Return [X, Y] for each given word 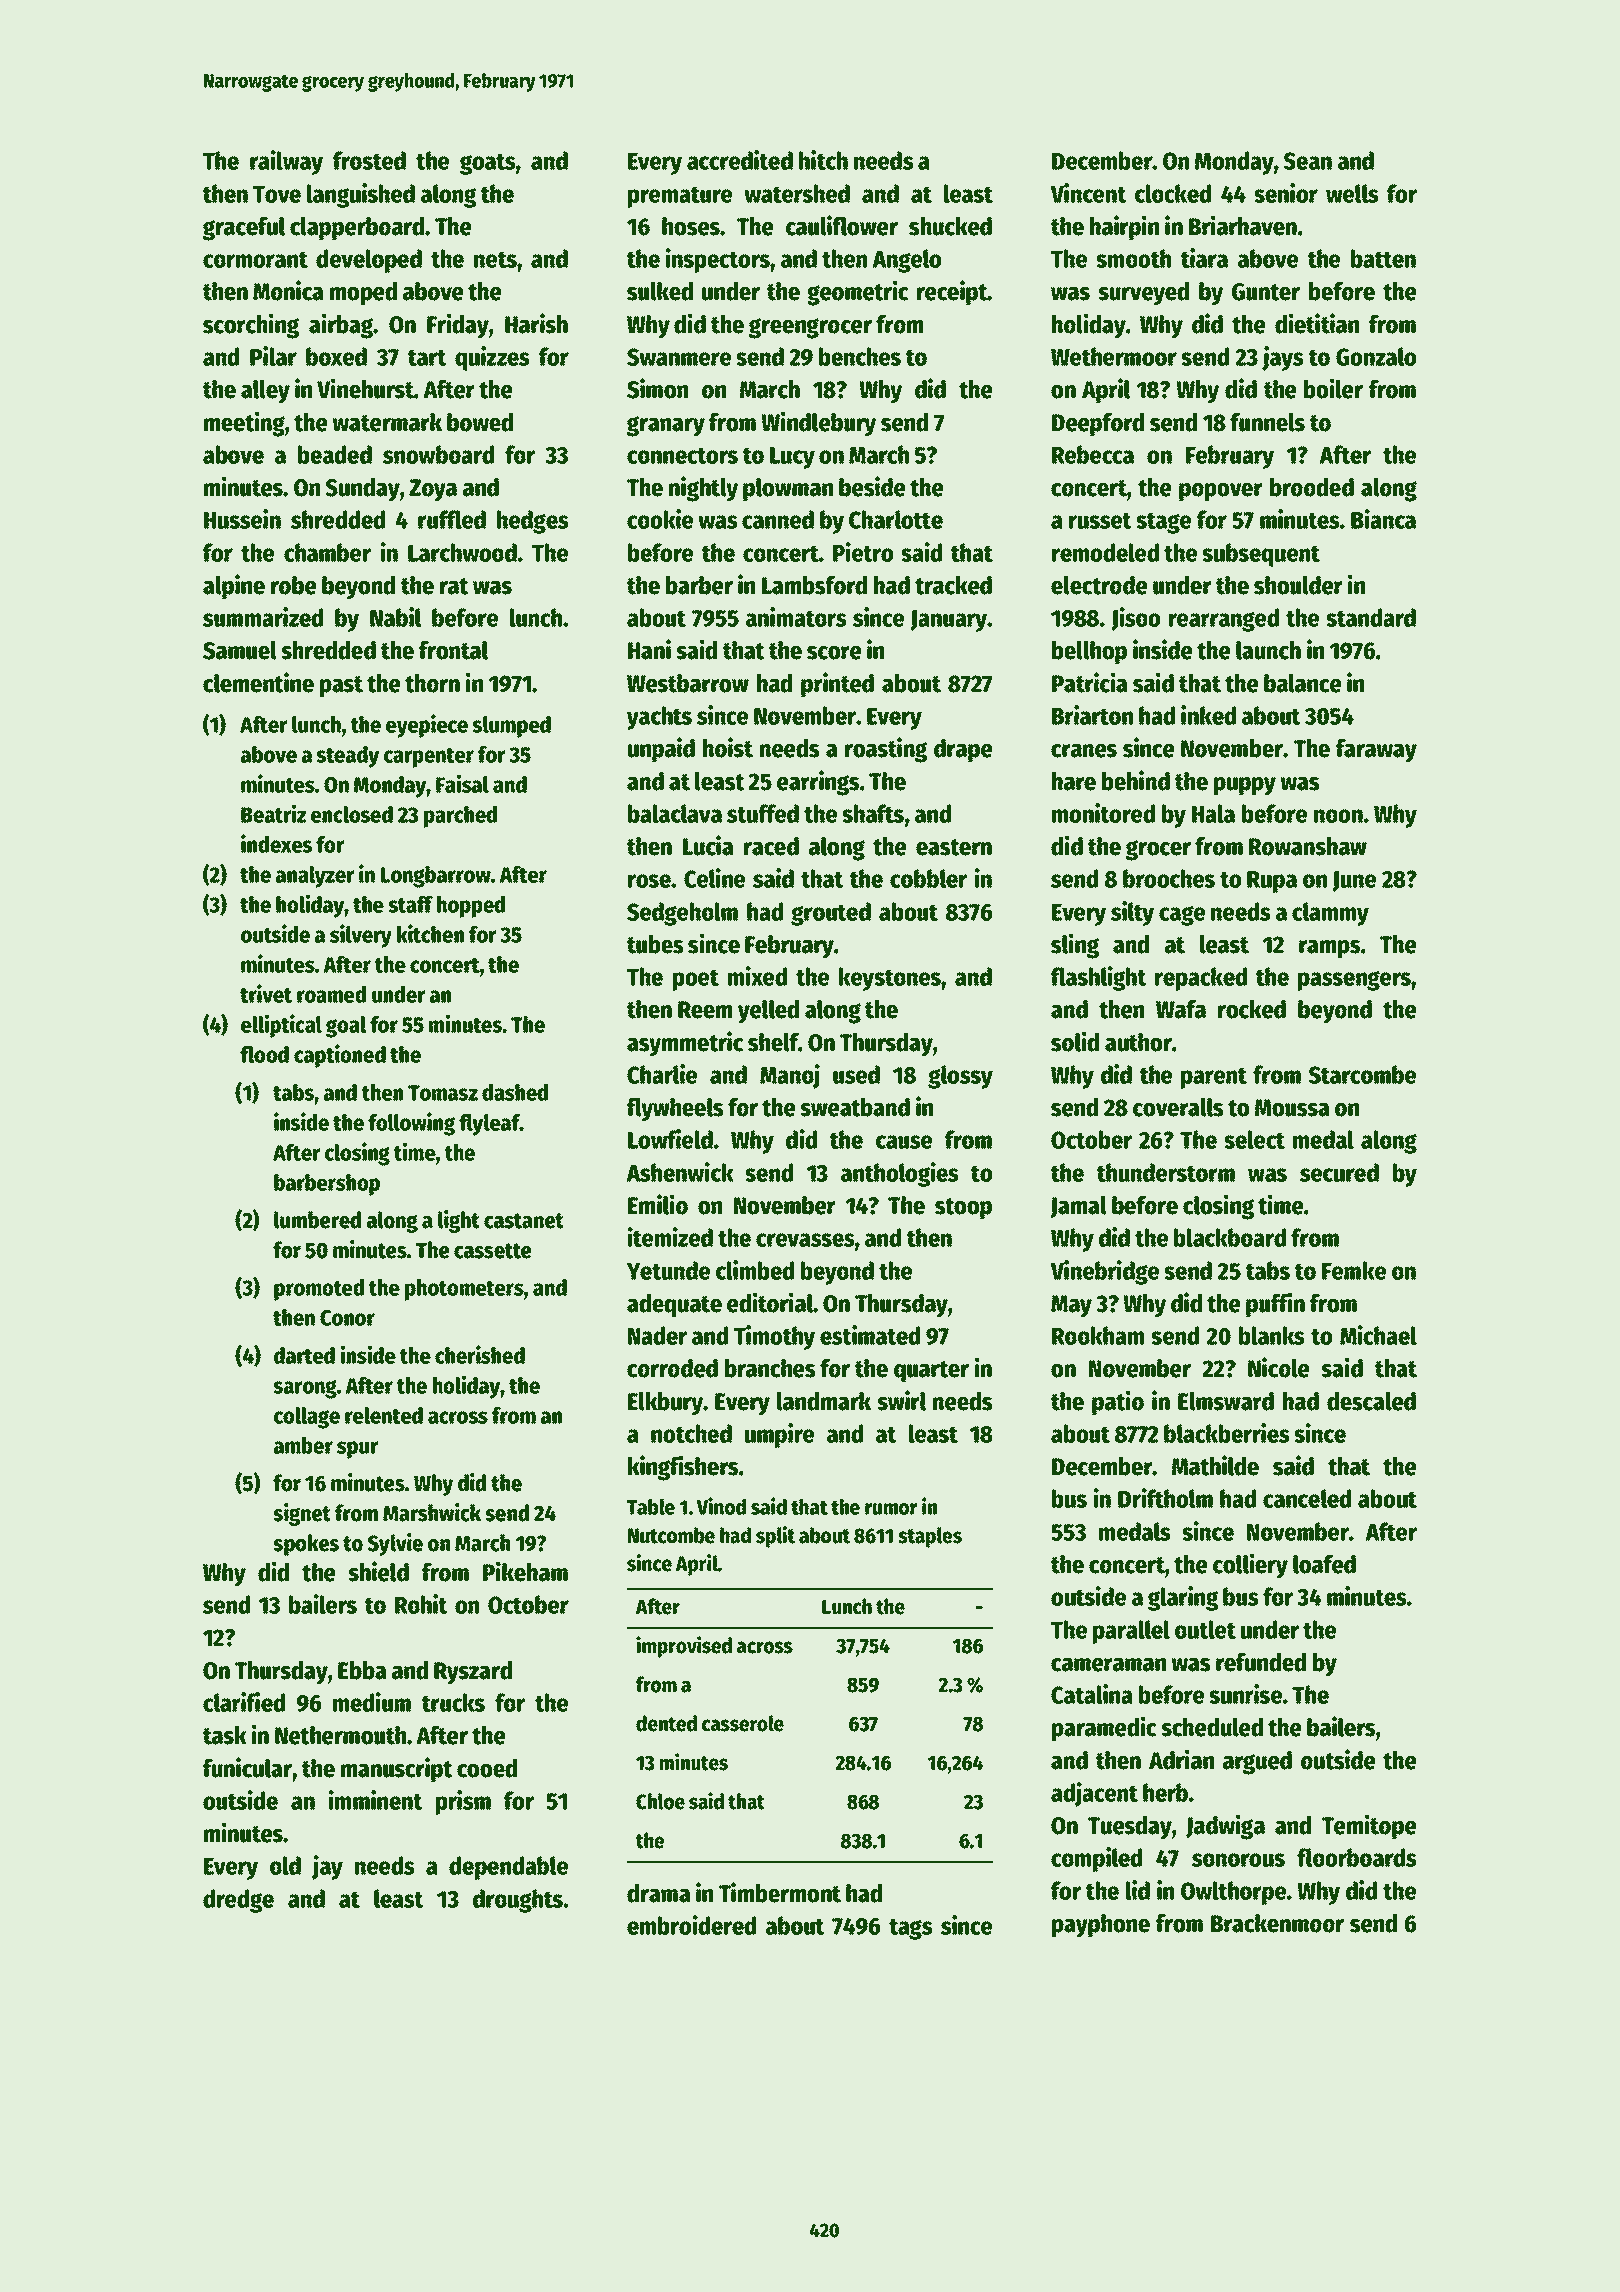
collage [307, 1418]
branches [770, 1368]
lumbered [317, 1220]
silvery [361, 936]
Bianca [1383, 519]
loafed [1324, 1564]
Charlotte [896, 519]
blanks [1272, 1335]
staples [930, 1537]
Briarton [1092, 715]
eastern [954, 847]
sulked [660, 291]
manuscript [397, 1770]
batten [1383, 258]
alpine [234, 587]
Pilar [273, 356]
